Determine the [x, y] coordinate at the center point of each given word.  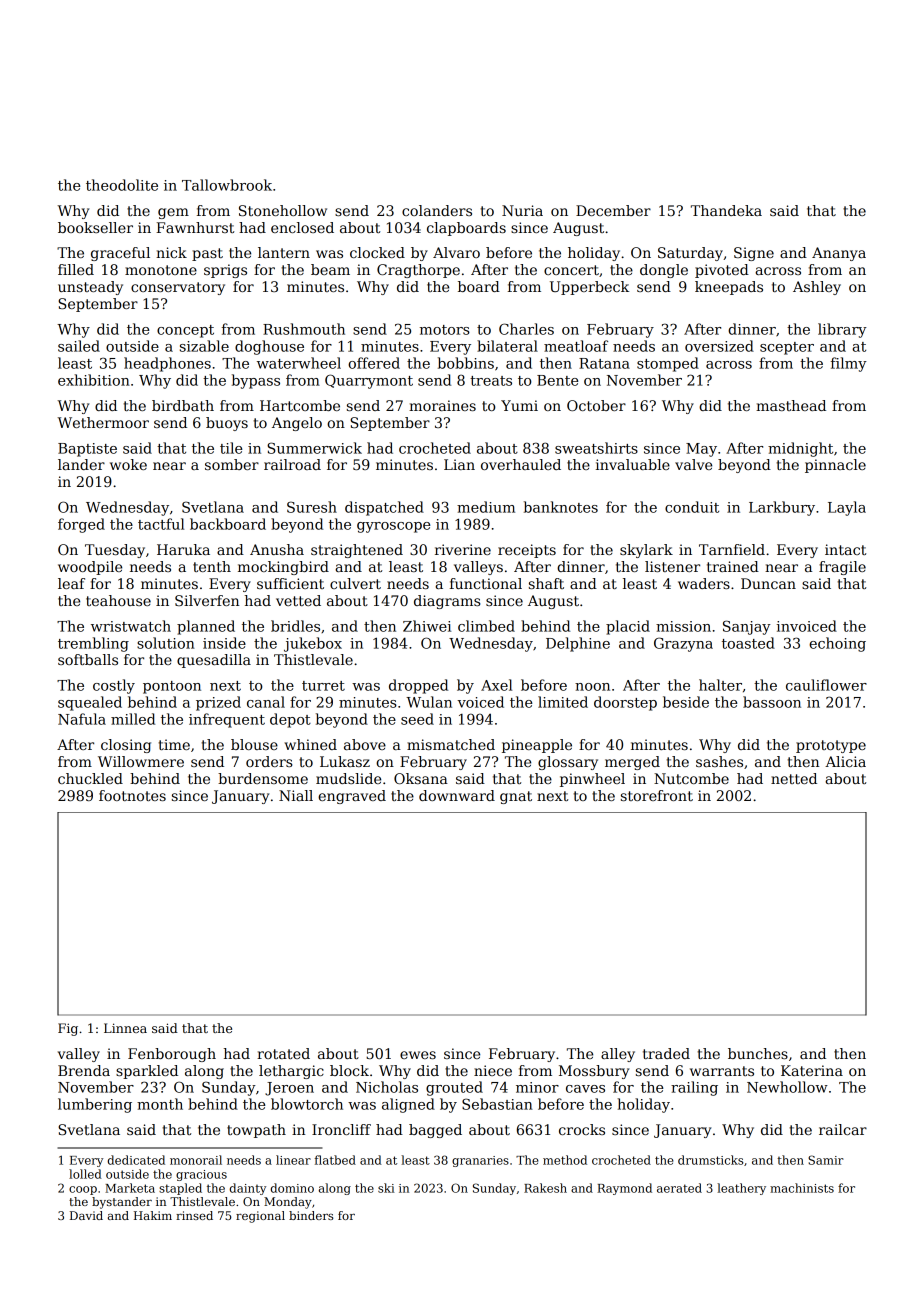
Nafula [82, 719]
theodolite [122, 185]
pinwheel [592, 780]
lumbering [95, 1105]
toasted [748, 643]
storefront [657, 795]
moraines [442, 405]
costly [114, 686]
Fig [68, 1029]
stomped [668, 364]
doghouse [269, 347]
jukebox [313, 644]
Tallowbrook [227, 185]
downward [457, 795]
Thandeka [726, 210]
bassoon [772, 702]
